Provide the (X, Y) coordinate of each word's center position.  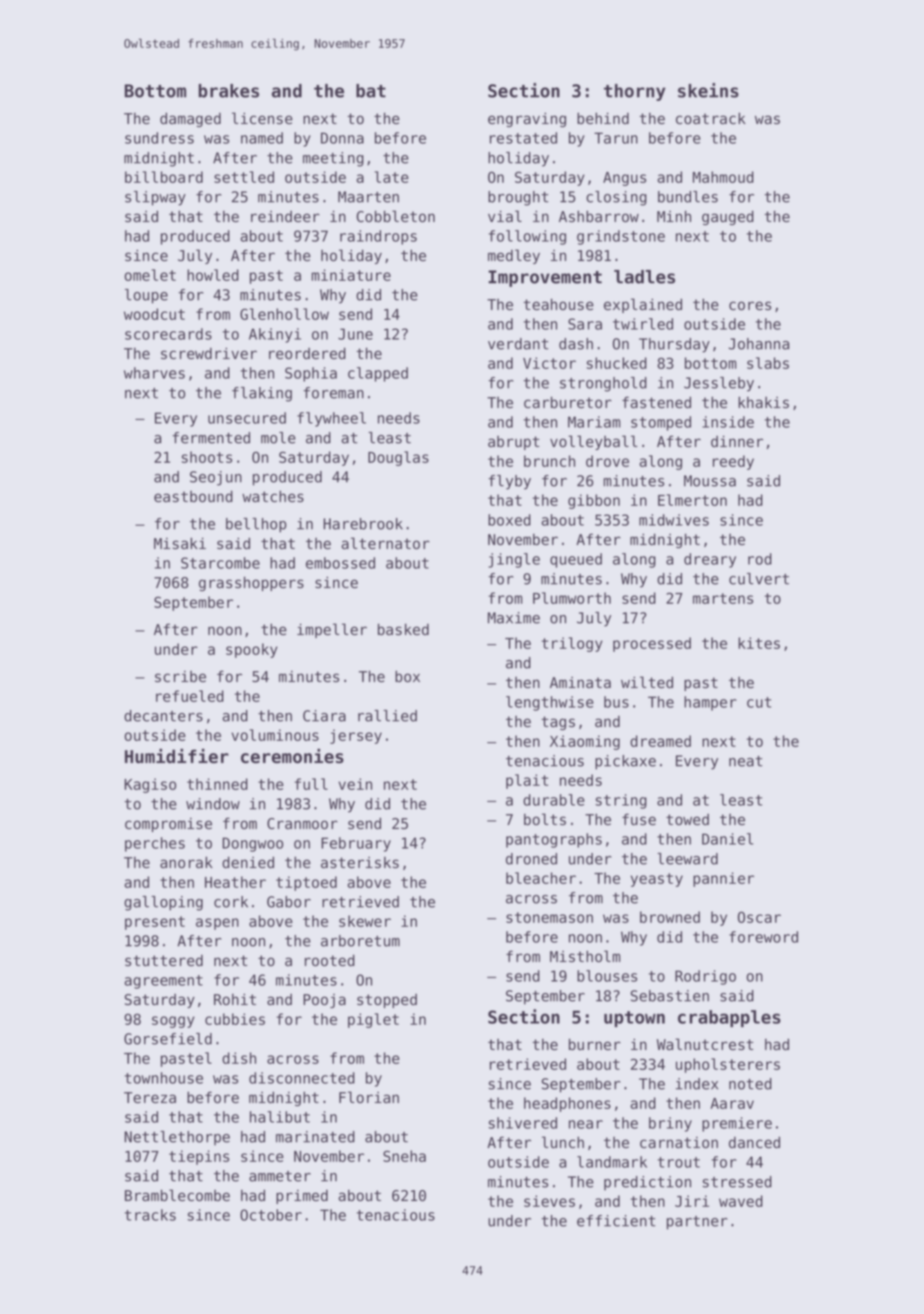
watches (273, 496)
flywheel (331, 419)
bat (371, 91)
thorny (635, 92)
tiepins (199, 1157)
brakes (229, 91)
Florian (369, 1097)
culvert (759, 579)
